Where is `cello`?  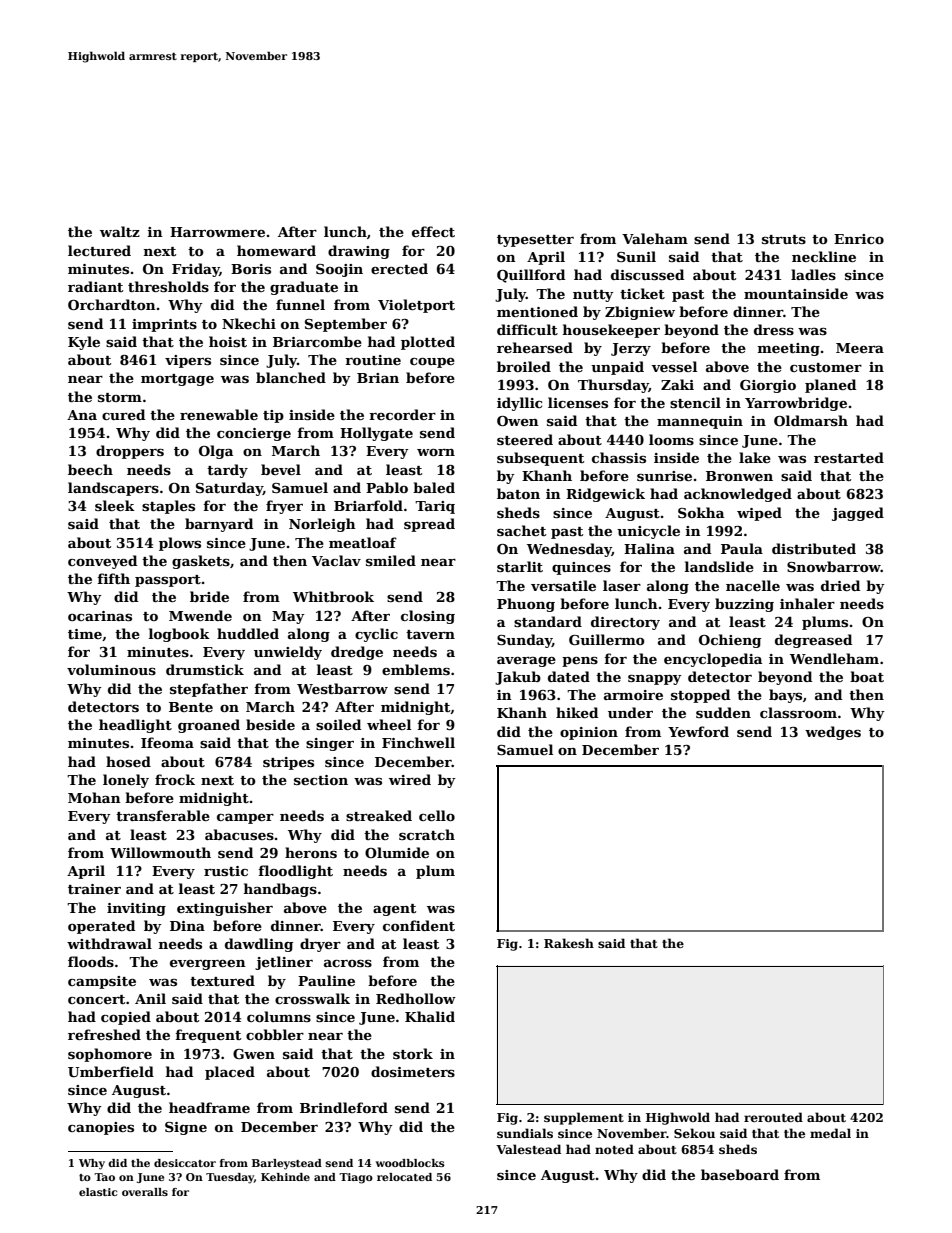
cello is located at coordinates (437, 815).
